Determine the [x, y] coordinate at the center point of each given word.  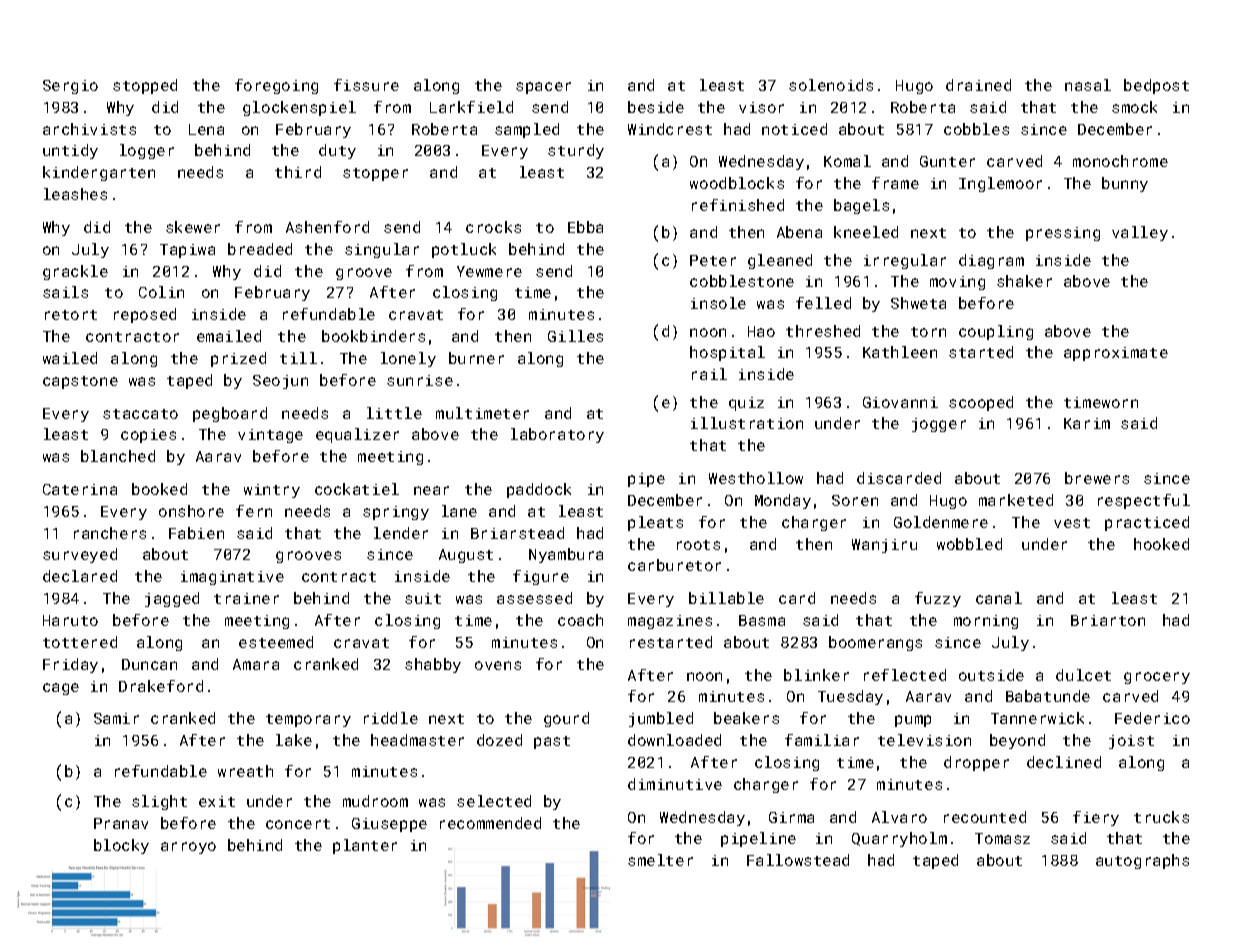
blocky [121, 846]
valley [1140, 233]
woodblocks [737, 183]
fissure [366, 85]
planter [365, 846]
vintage [270, 436]
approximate [1116, 354]
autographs [1142, 861]
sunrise [420, 380]
